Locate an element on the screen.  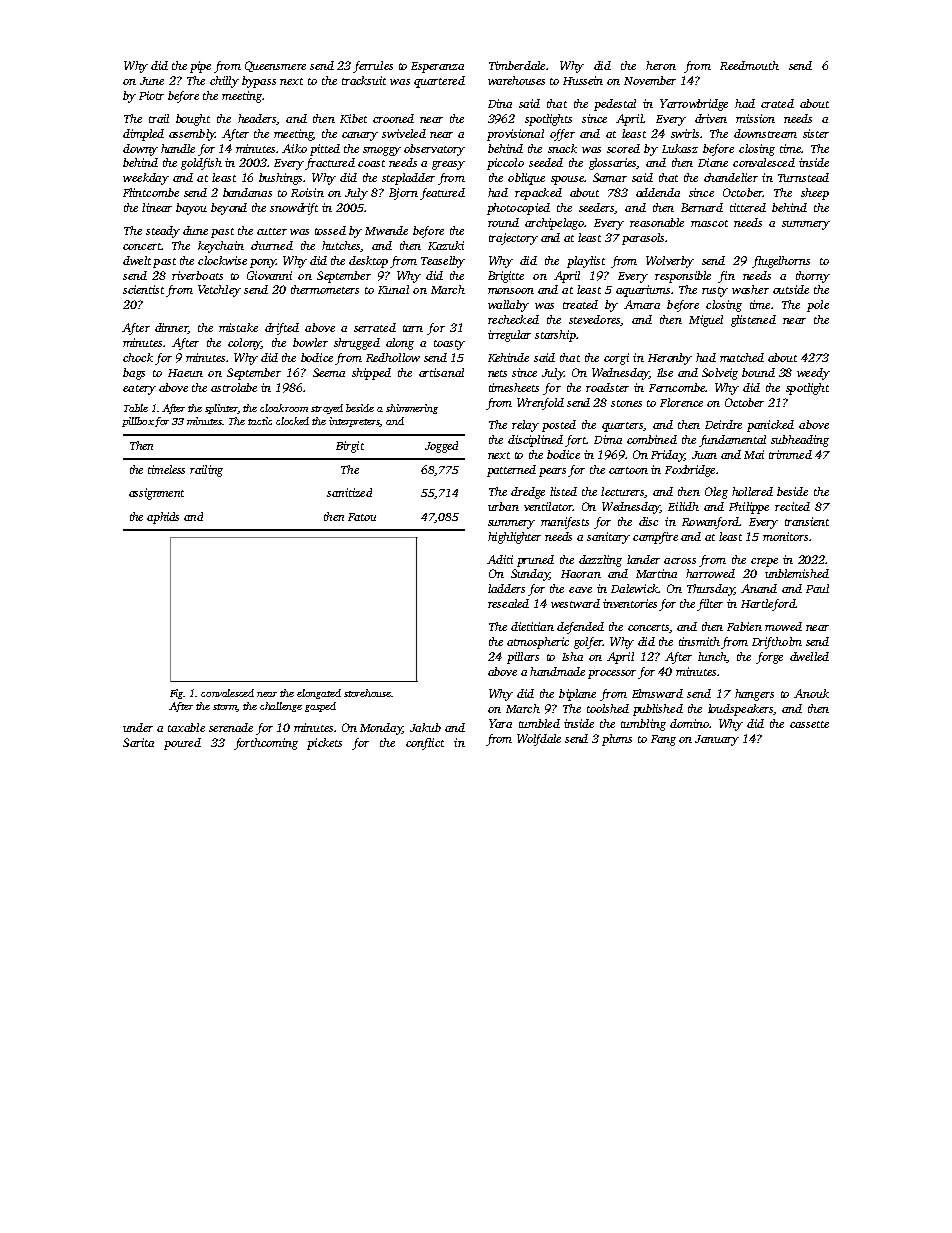
downy is located at coordinates (140, 150).
